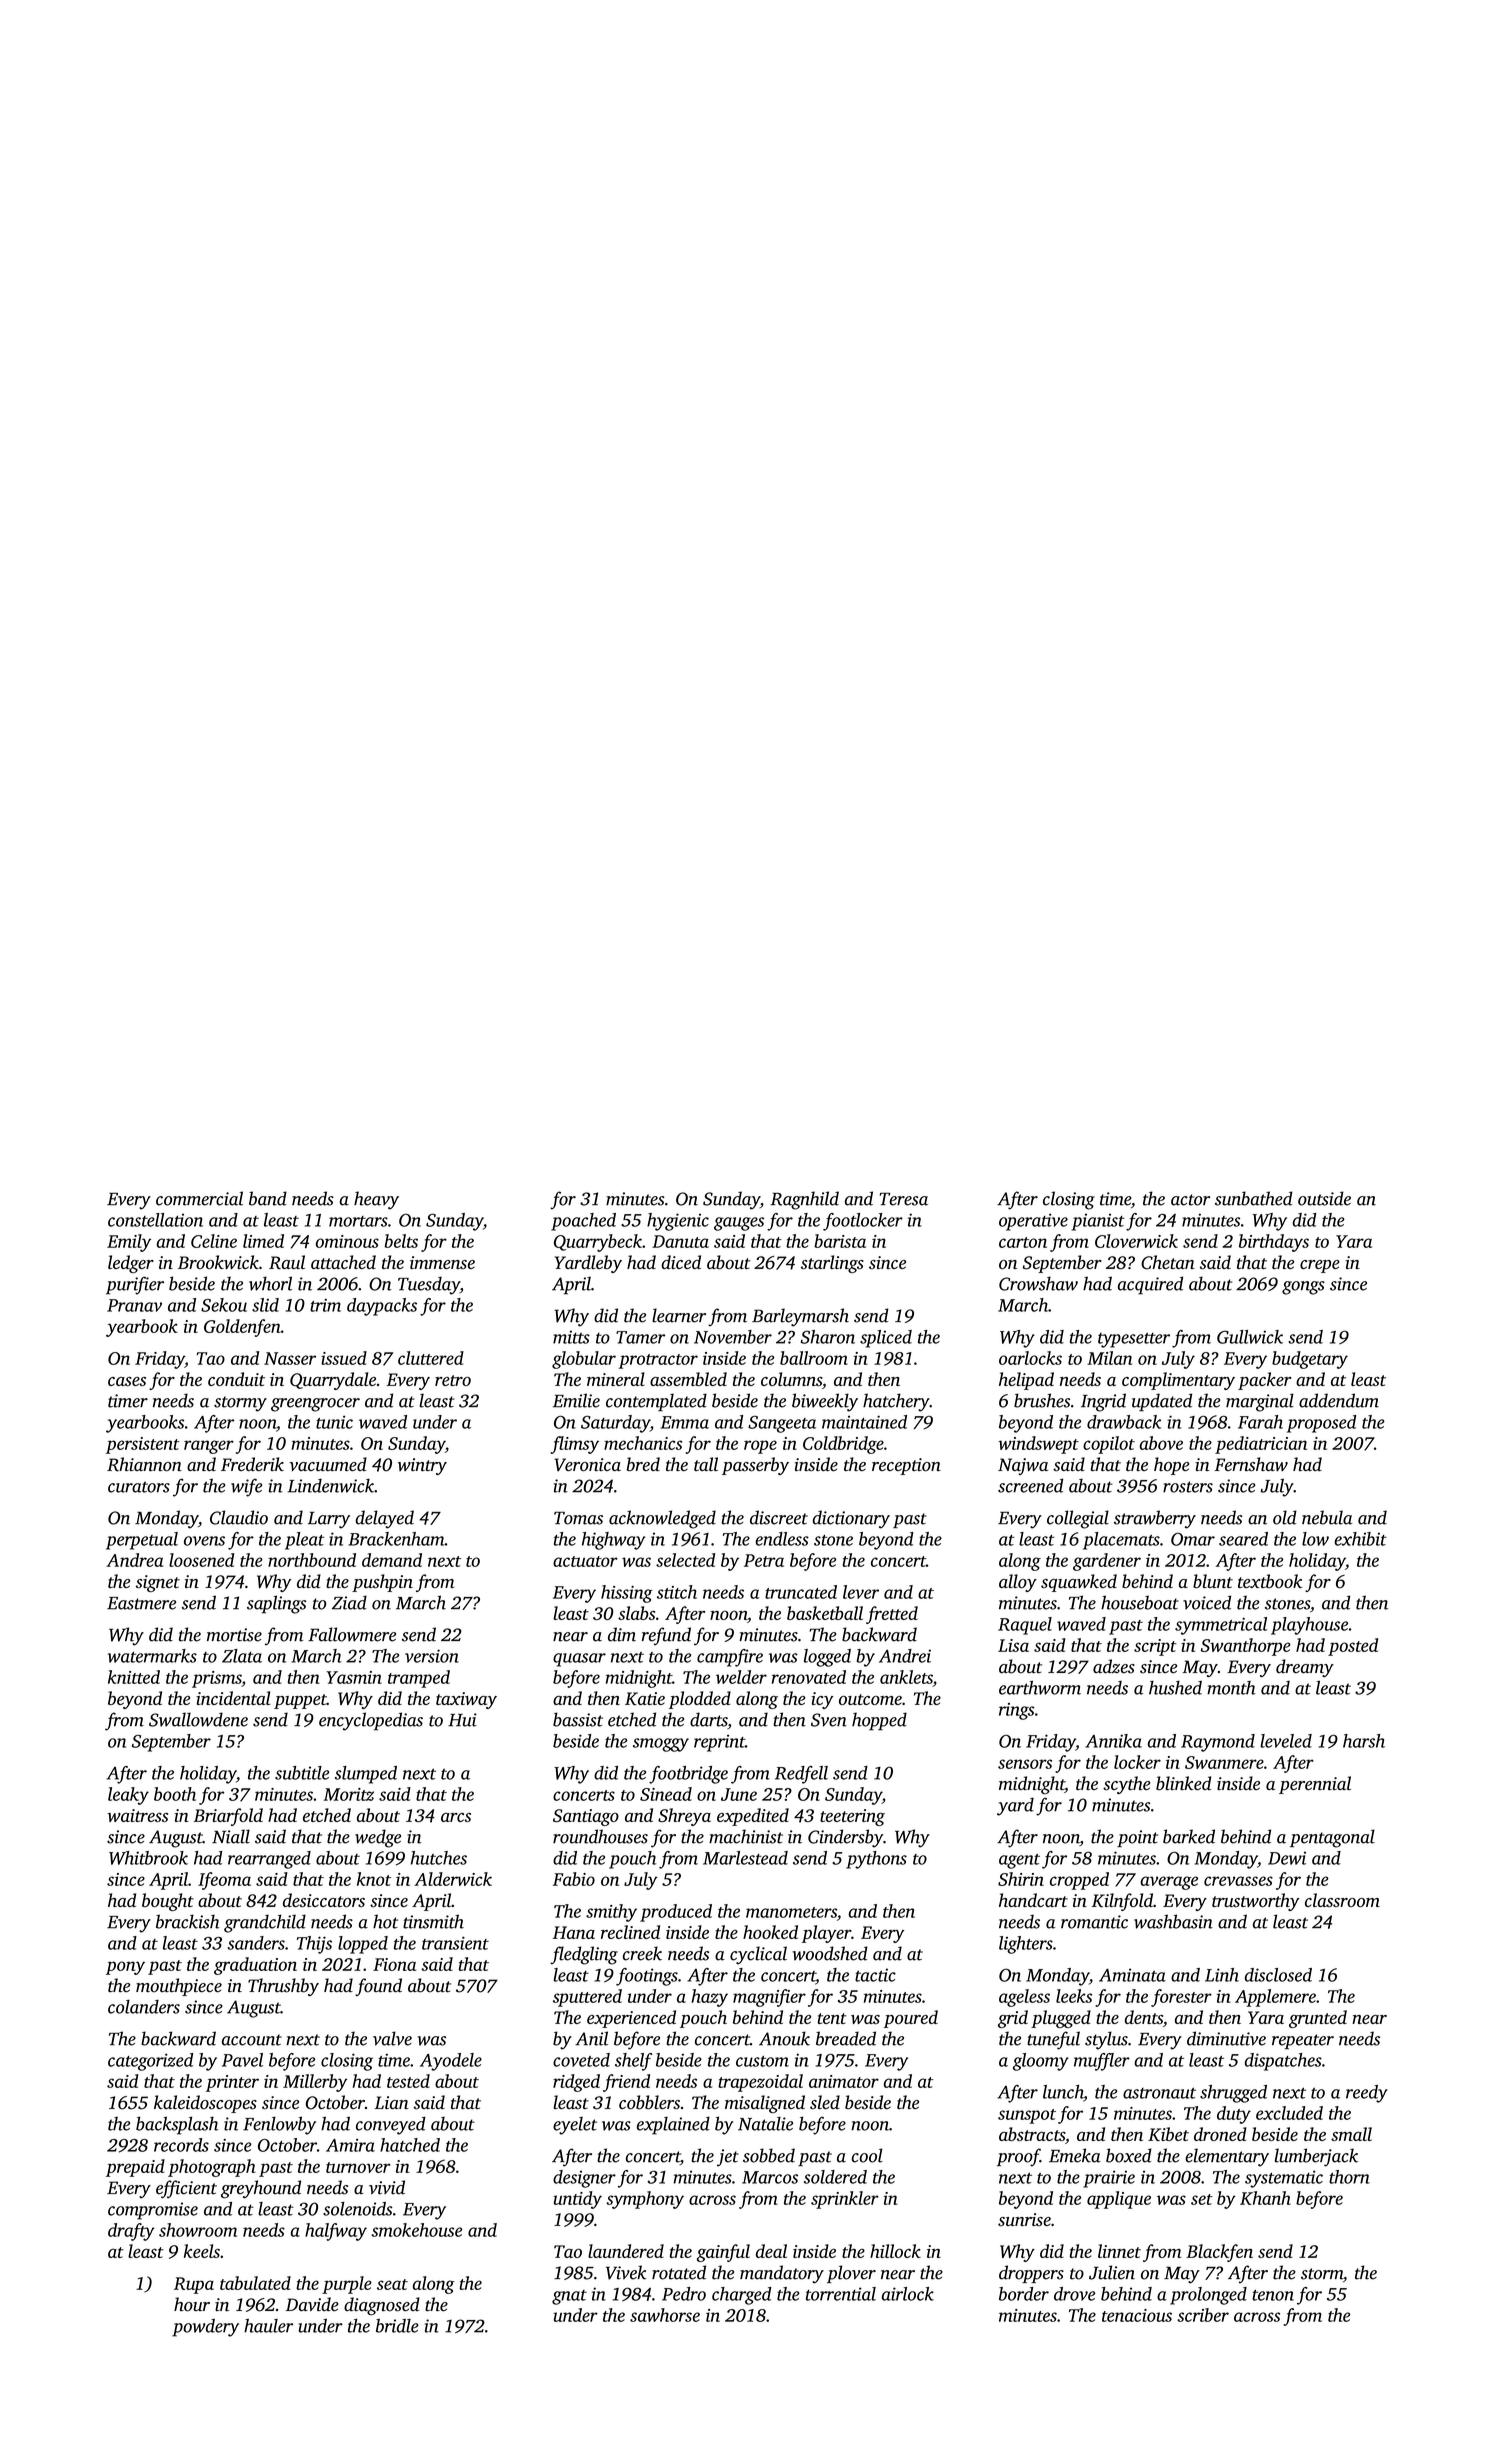 This image has width=1496, height=2464. I want to click on Rhiannon, so click(144, 1464).
